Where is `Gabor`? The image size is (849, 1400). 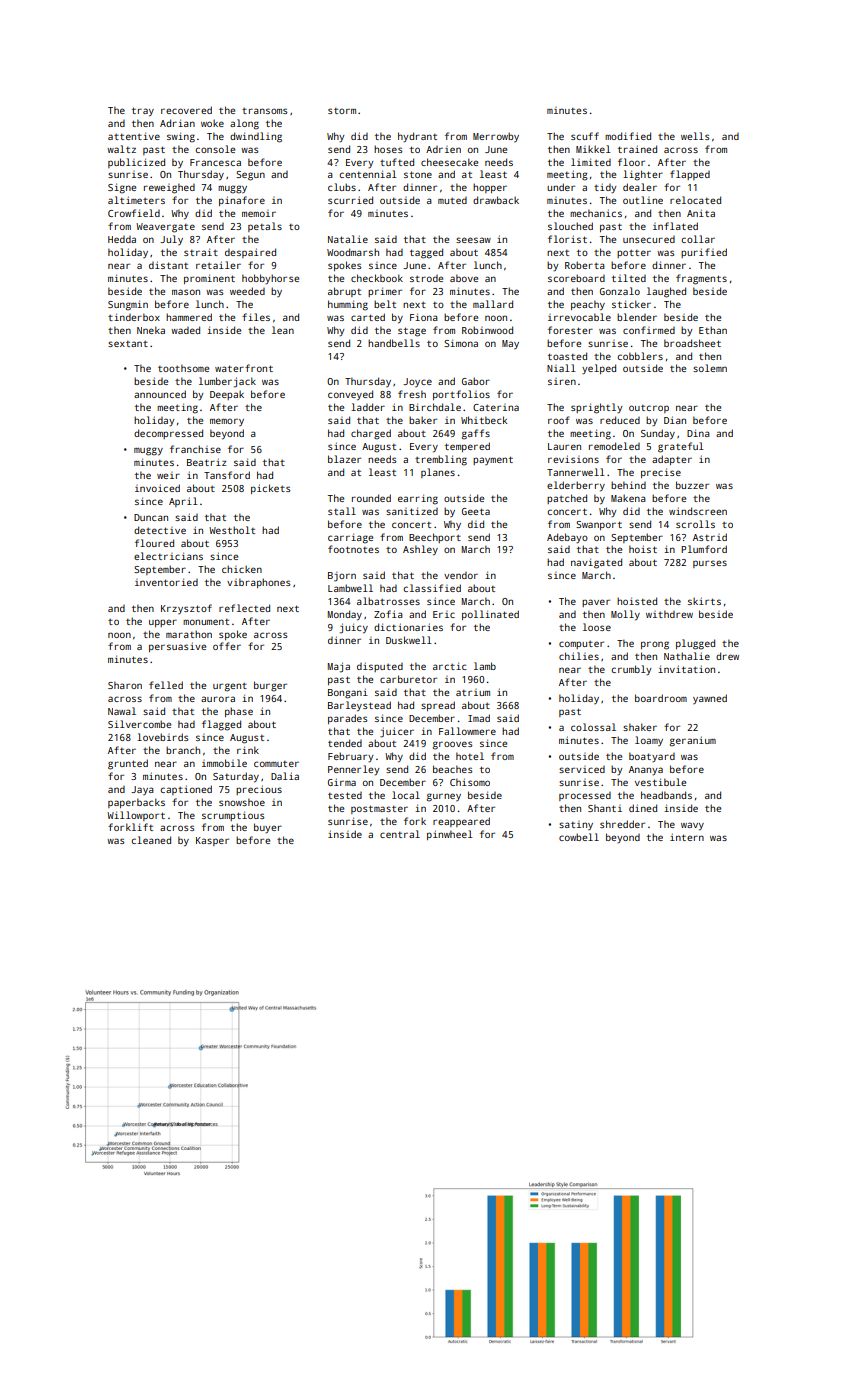
Gabor is located at coordinates (476, 381).
